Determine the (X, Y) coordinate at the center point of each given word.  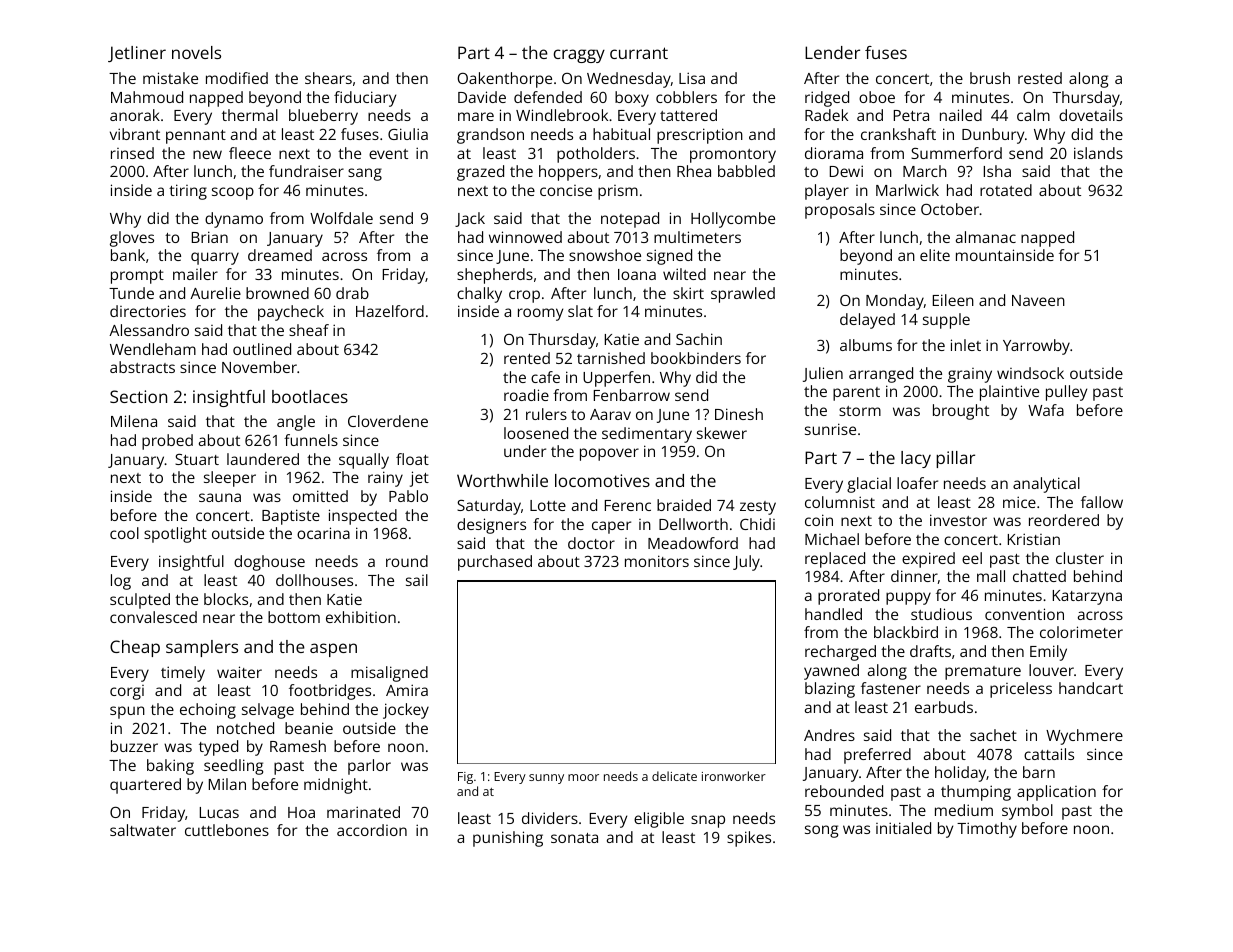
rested (1040, 78)
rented (527, 358)
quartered (145, 786)
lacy (916, 459)
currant (639, 53)
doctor (591, 543)
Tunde (131, 293)
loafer (917, 483)
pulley (1066, 393)
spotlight (175, 535)
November (259, 367)
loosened (536, 433)
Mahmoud (147, 97)
